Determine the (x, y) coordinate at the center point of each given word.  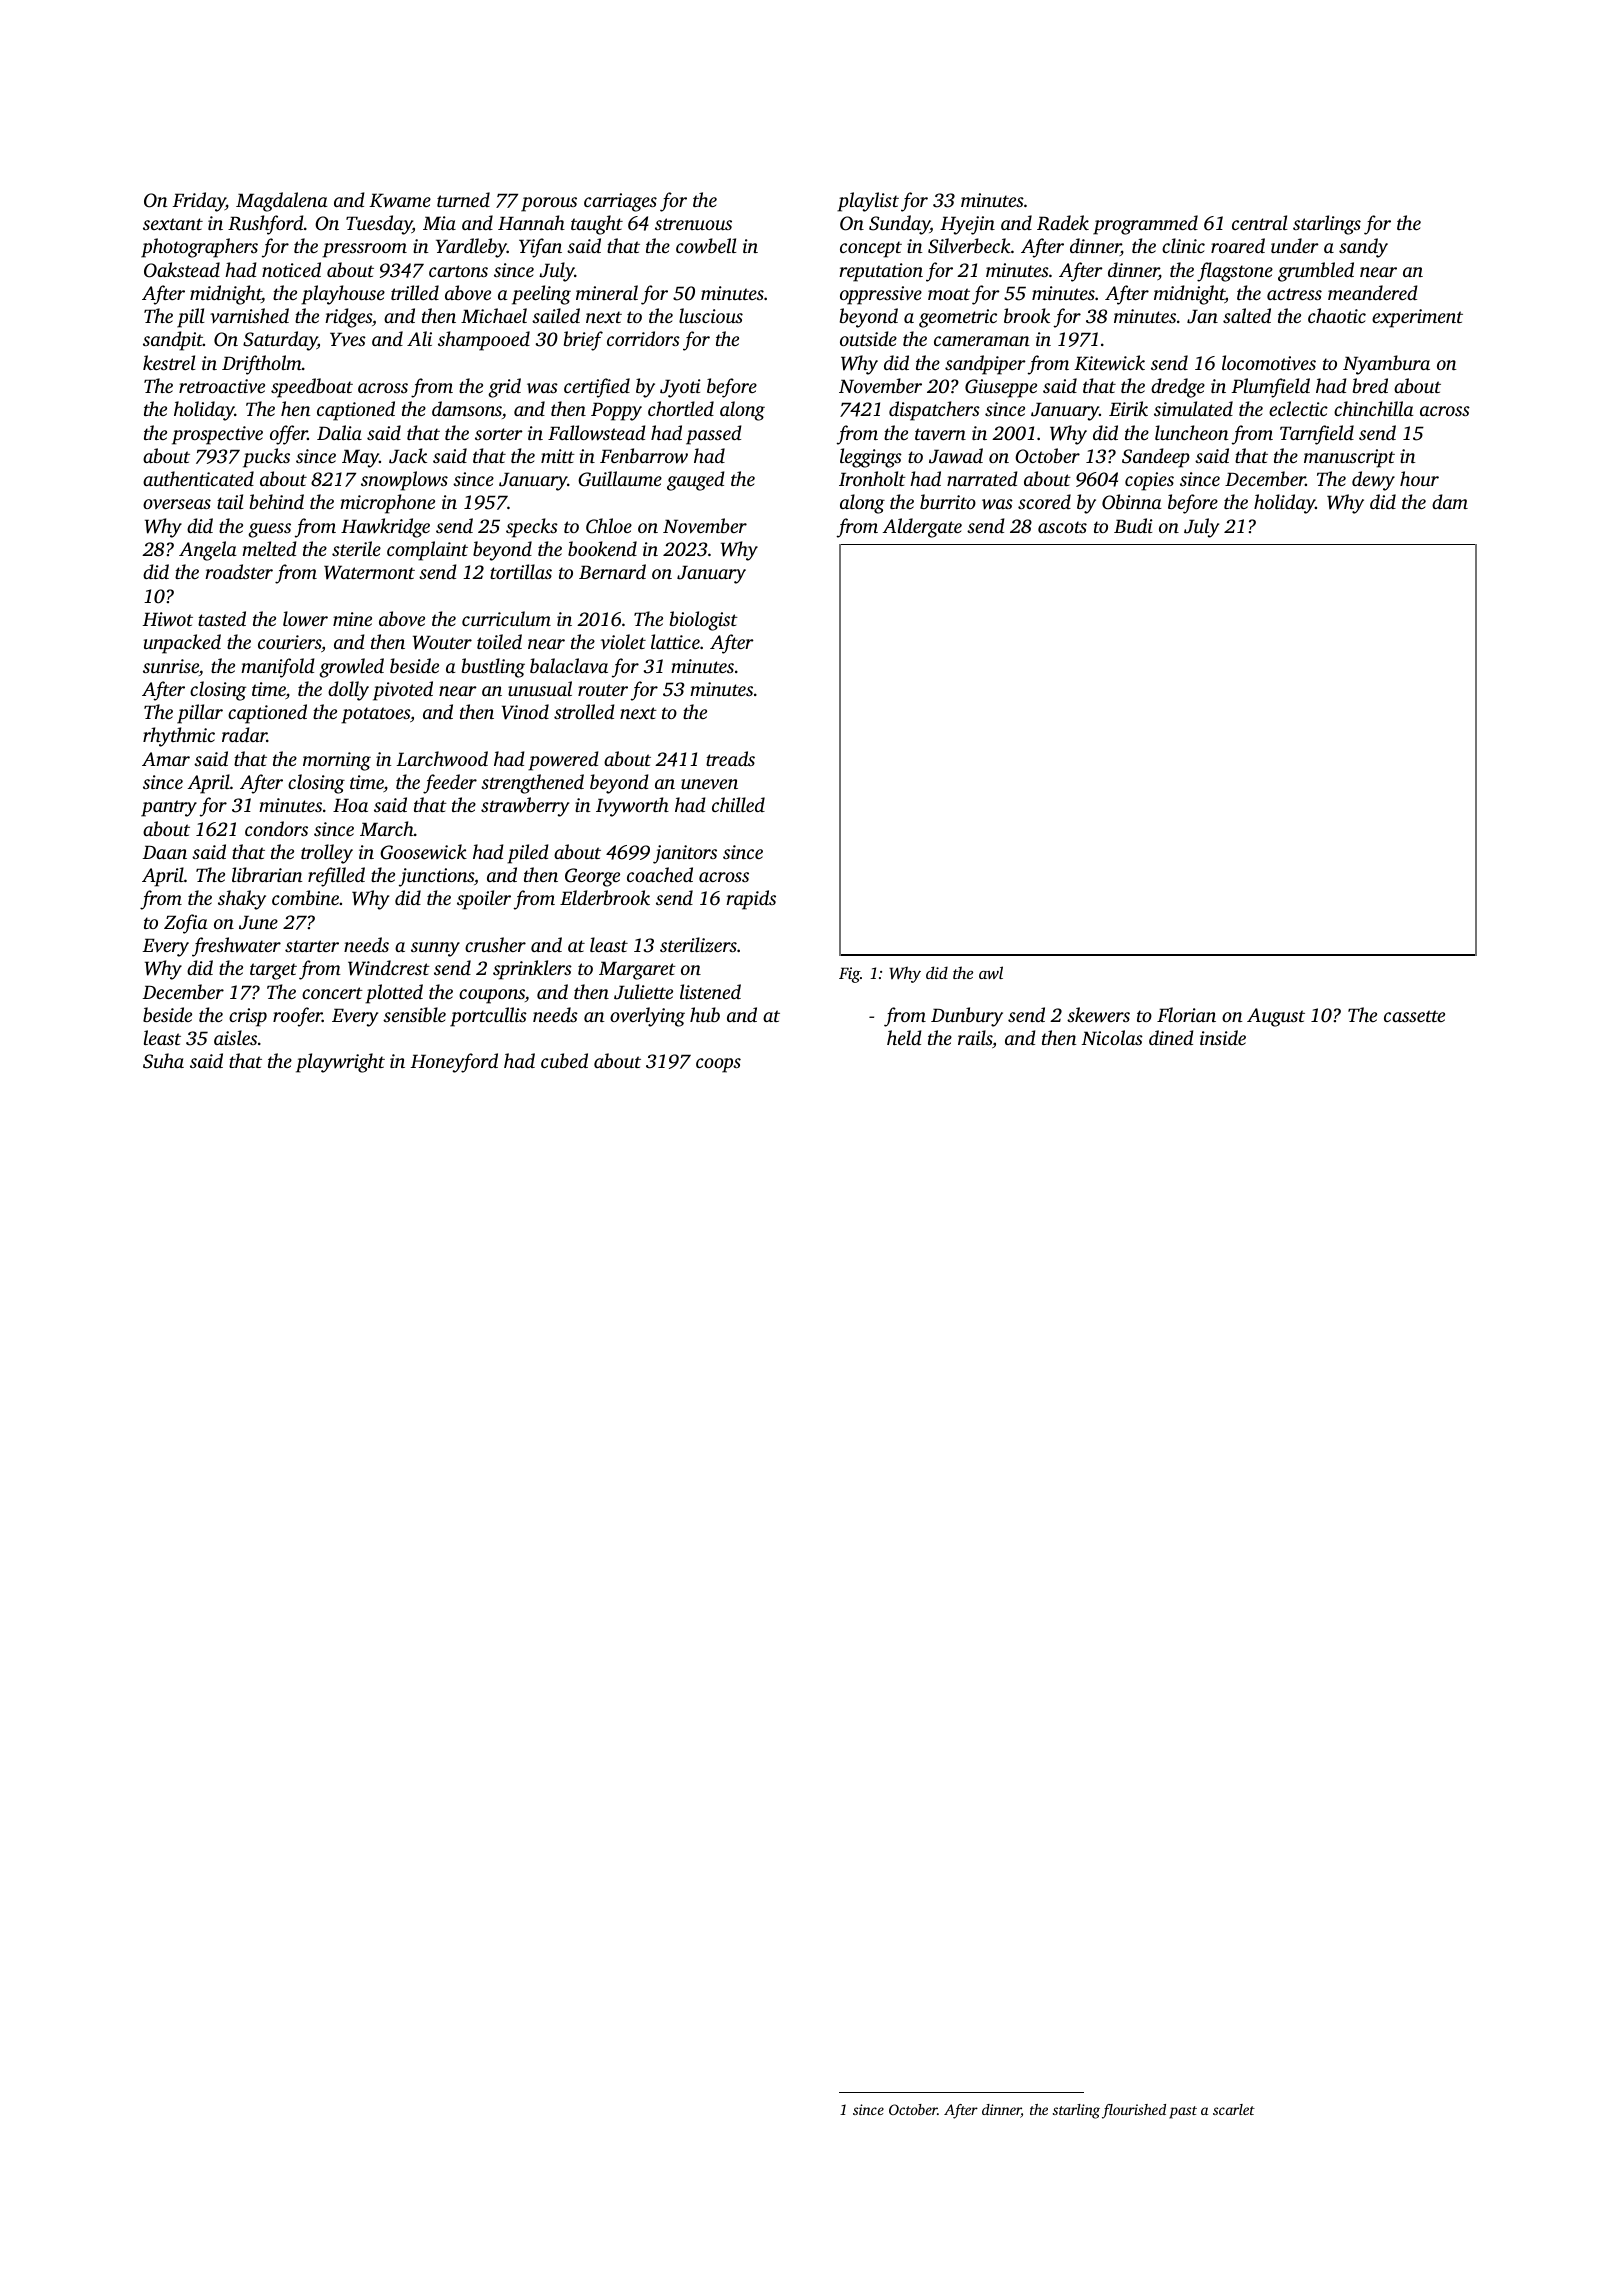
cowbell (706, 246)
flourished (1134, 2111)
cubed (564, 1060)
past (1183, 2112)
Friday (199, 202)
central (1260, 222)
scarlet (1234, 2109)
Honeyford (454, 1063)
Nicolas (1112, 1037)
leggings (871, 458)
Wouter (442, 642)
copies (1149, 481)
